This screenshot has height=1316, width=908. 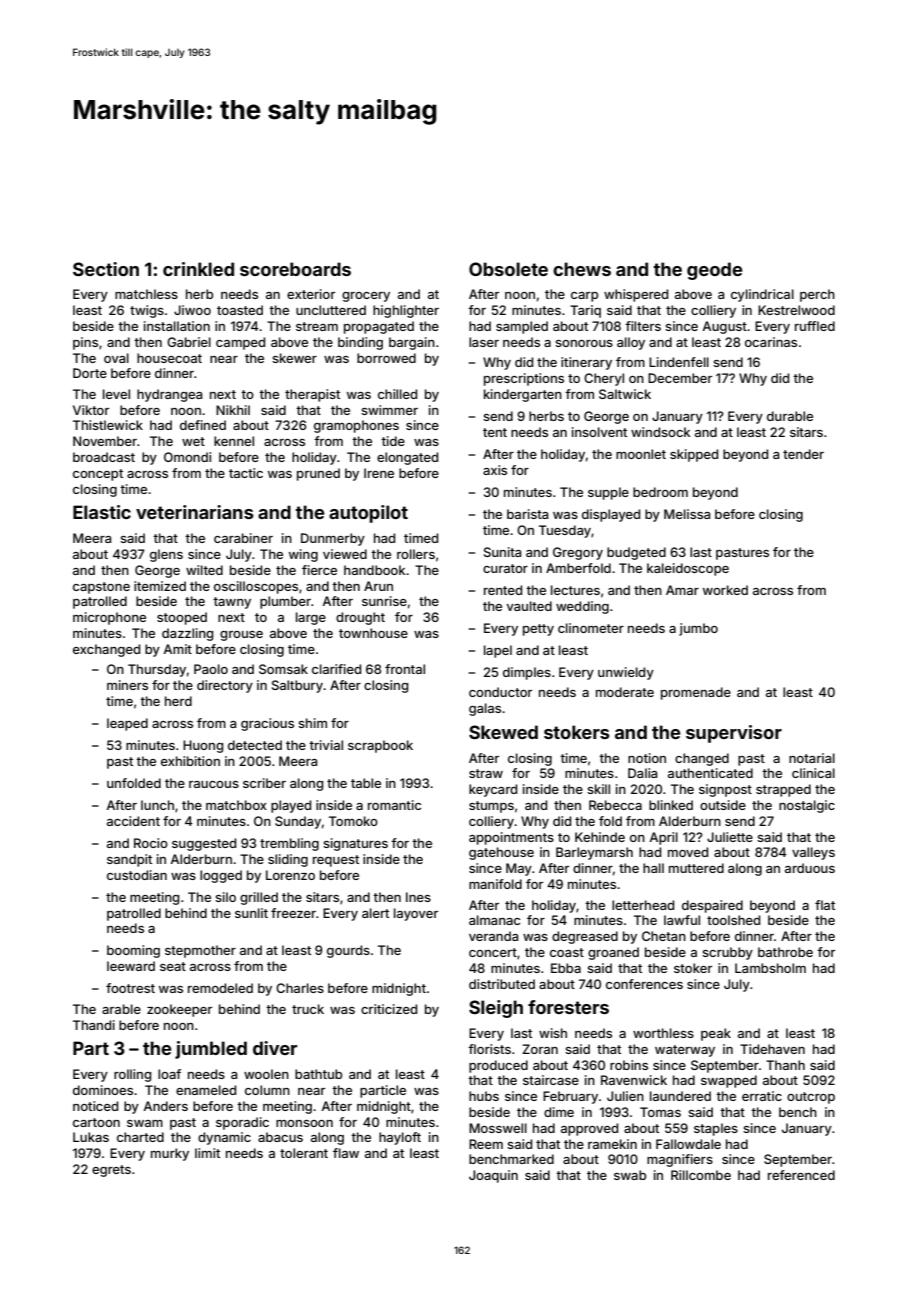 What do you see at coordinates (584, 343) in the screenshot?
I see `sonorous` at bounding box center [584, 343].
